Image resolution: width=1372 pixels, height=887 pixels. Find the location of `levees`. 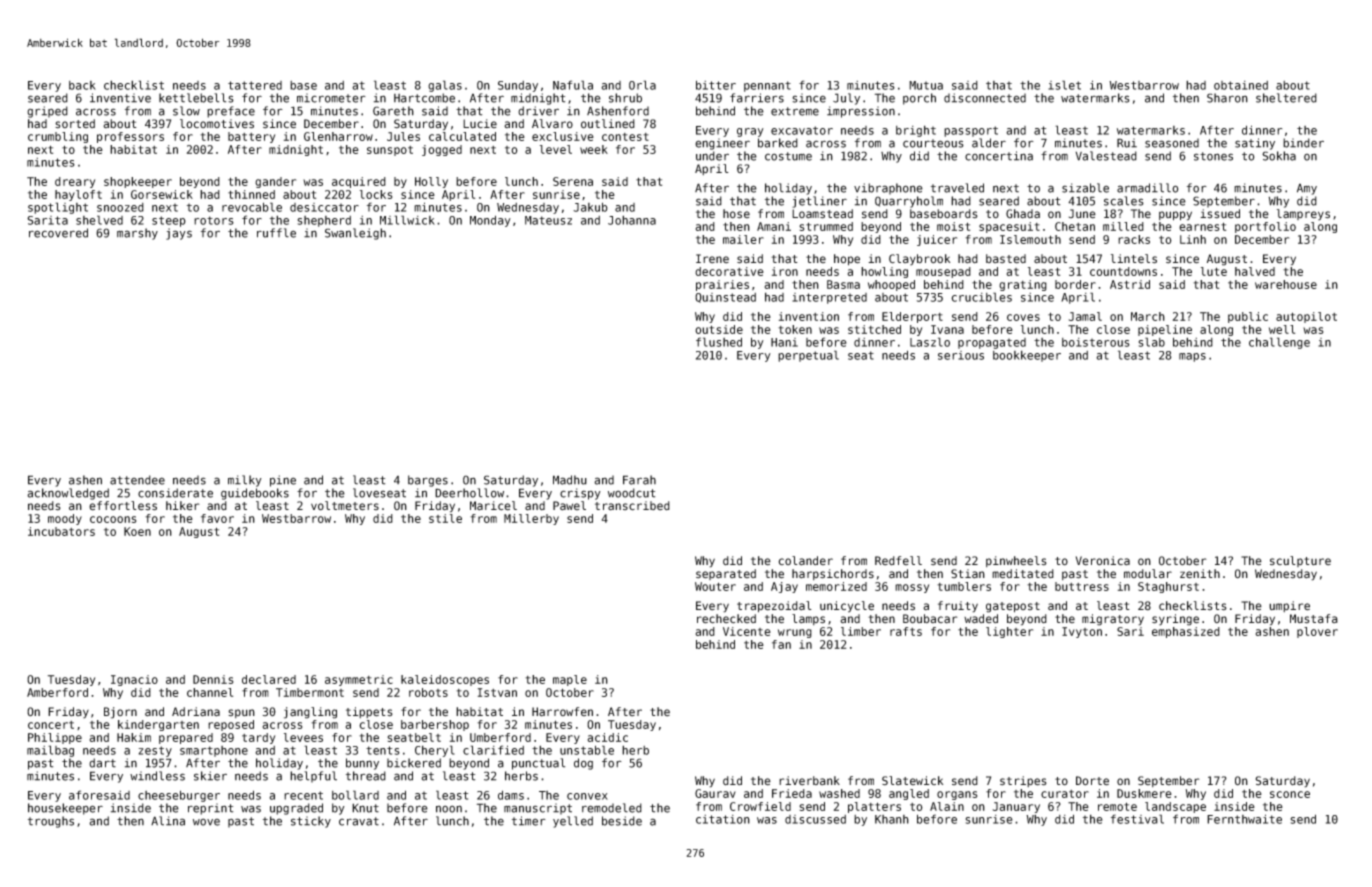

levees is located at coordinates (303, 737).
